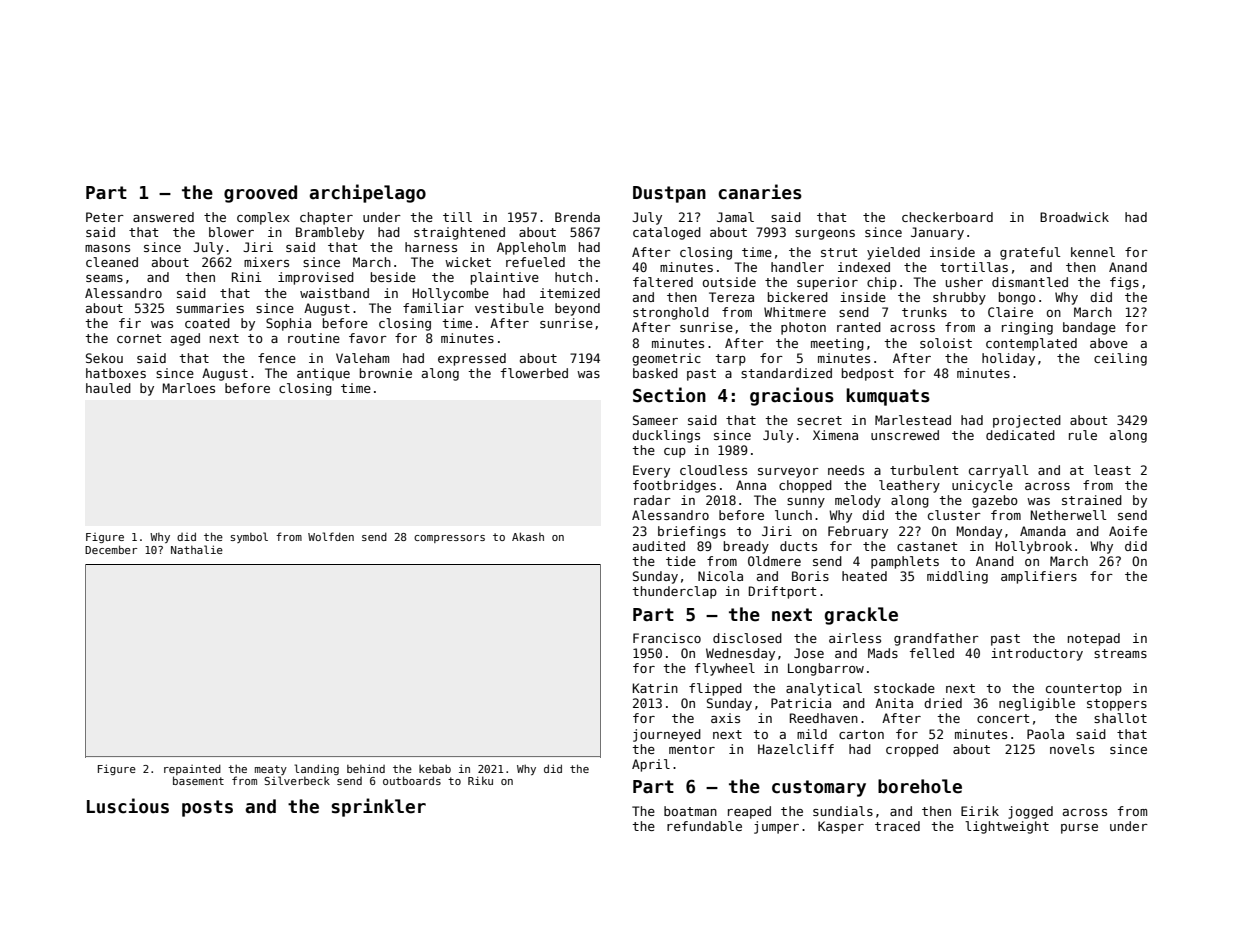 This screenshot has height=952, width=1233. What do you see at coordinates (667, 638) in the screenshot?
I see `Francisco` at bounding box center [667, 638].
